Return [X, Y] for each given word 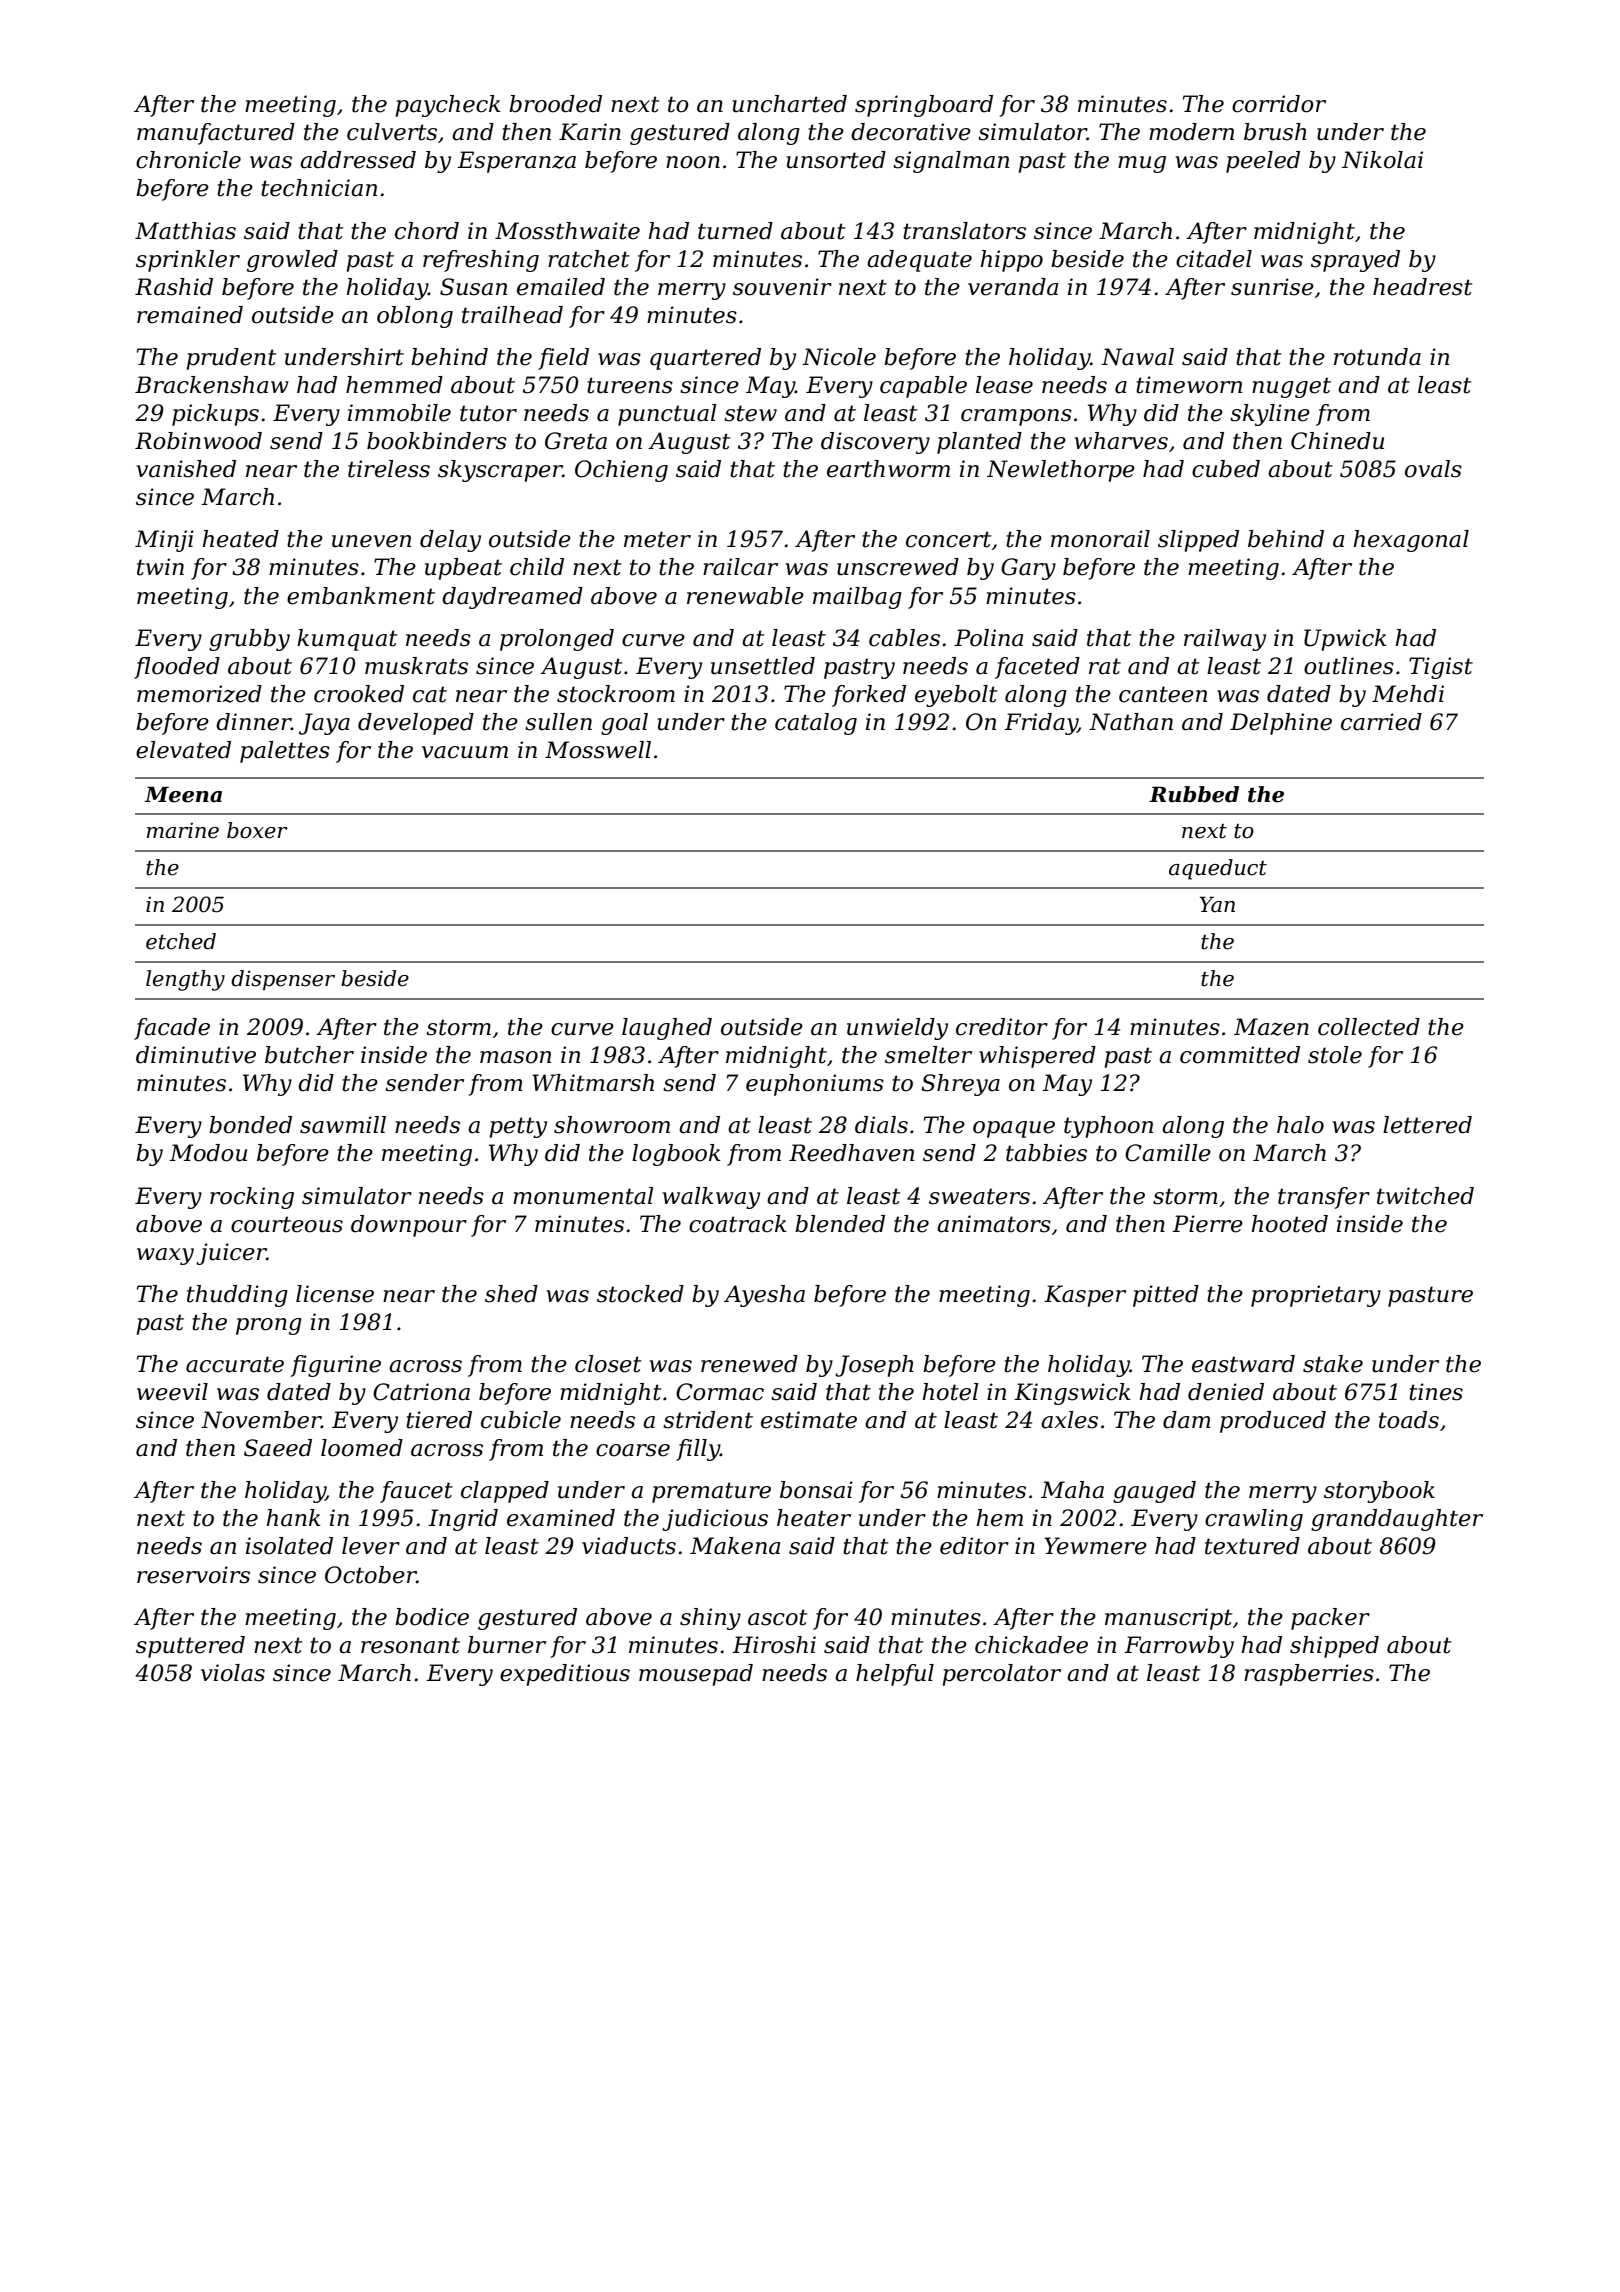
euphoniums [815, 1085]
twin [160, 567]
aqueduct [1218, 869]
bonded [250, 1125]
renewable [745, 596]
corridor [1279, 104]
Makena [735, 1546]
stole [1335, 1055]
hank [294, 1518]
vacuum [465, 752]
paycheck [448, 106]
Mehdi [1408, 694]
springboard [924, 106]
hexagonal [1411, 541]
